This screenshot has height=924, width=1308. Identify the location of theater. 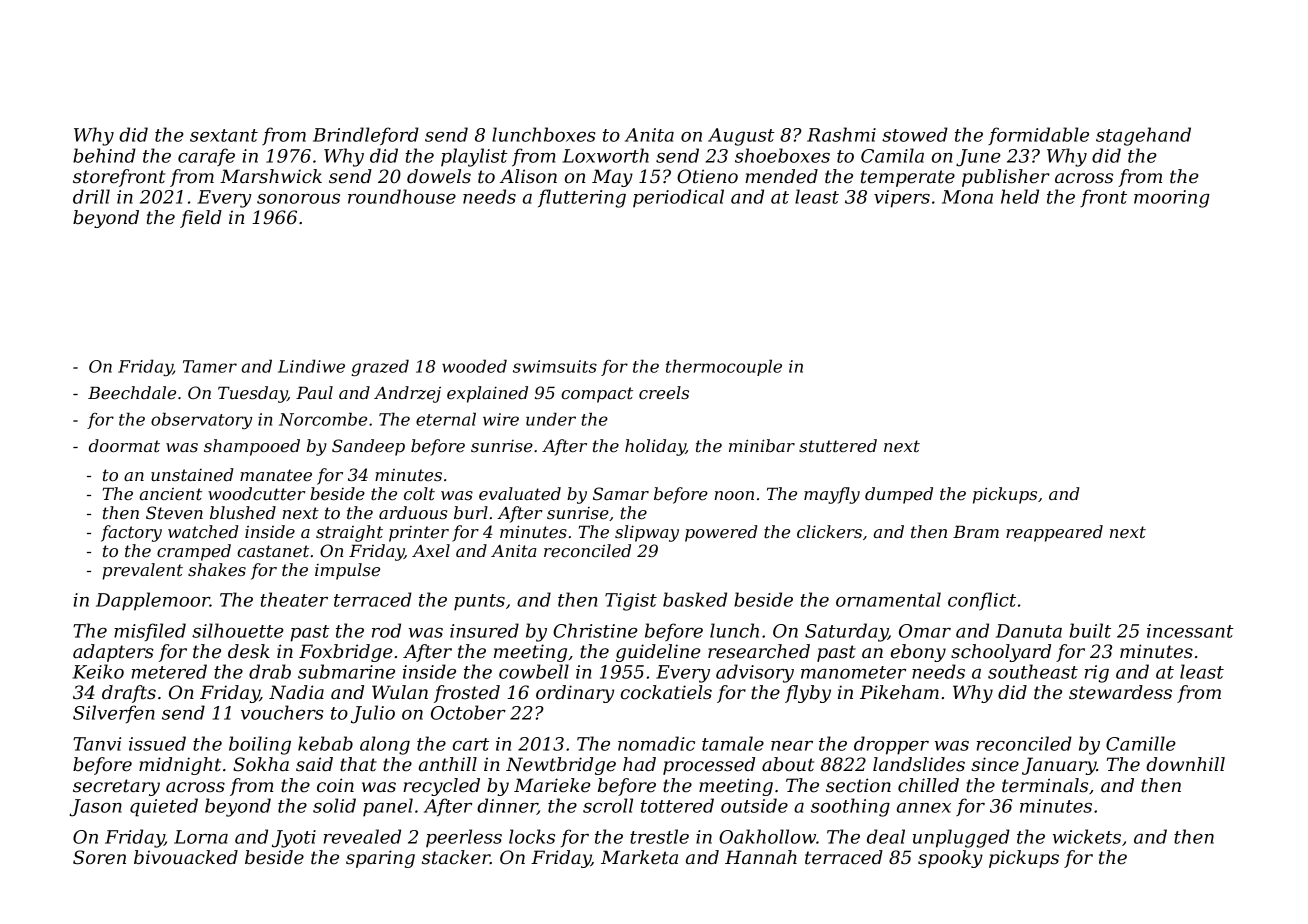
(294, 599).
